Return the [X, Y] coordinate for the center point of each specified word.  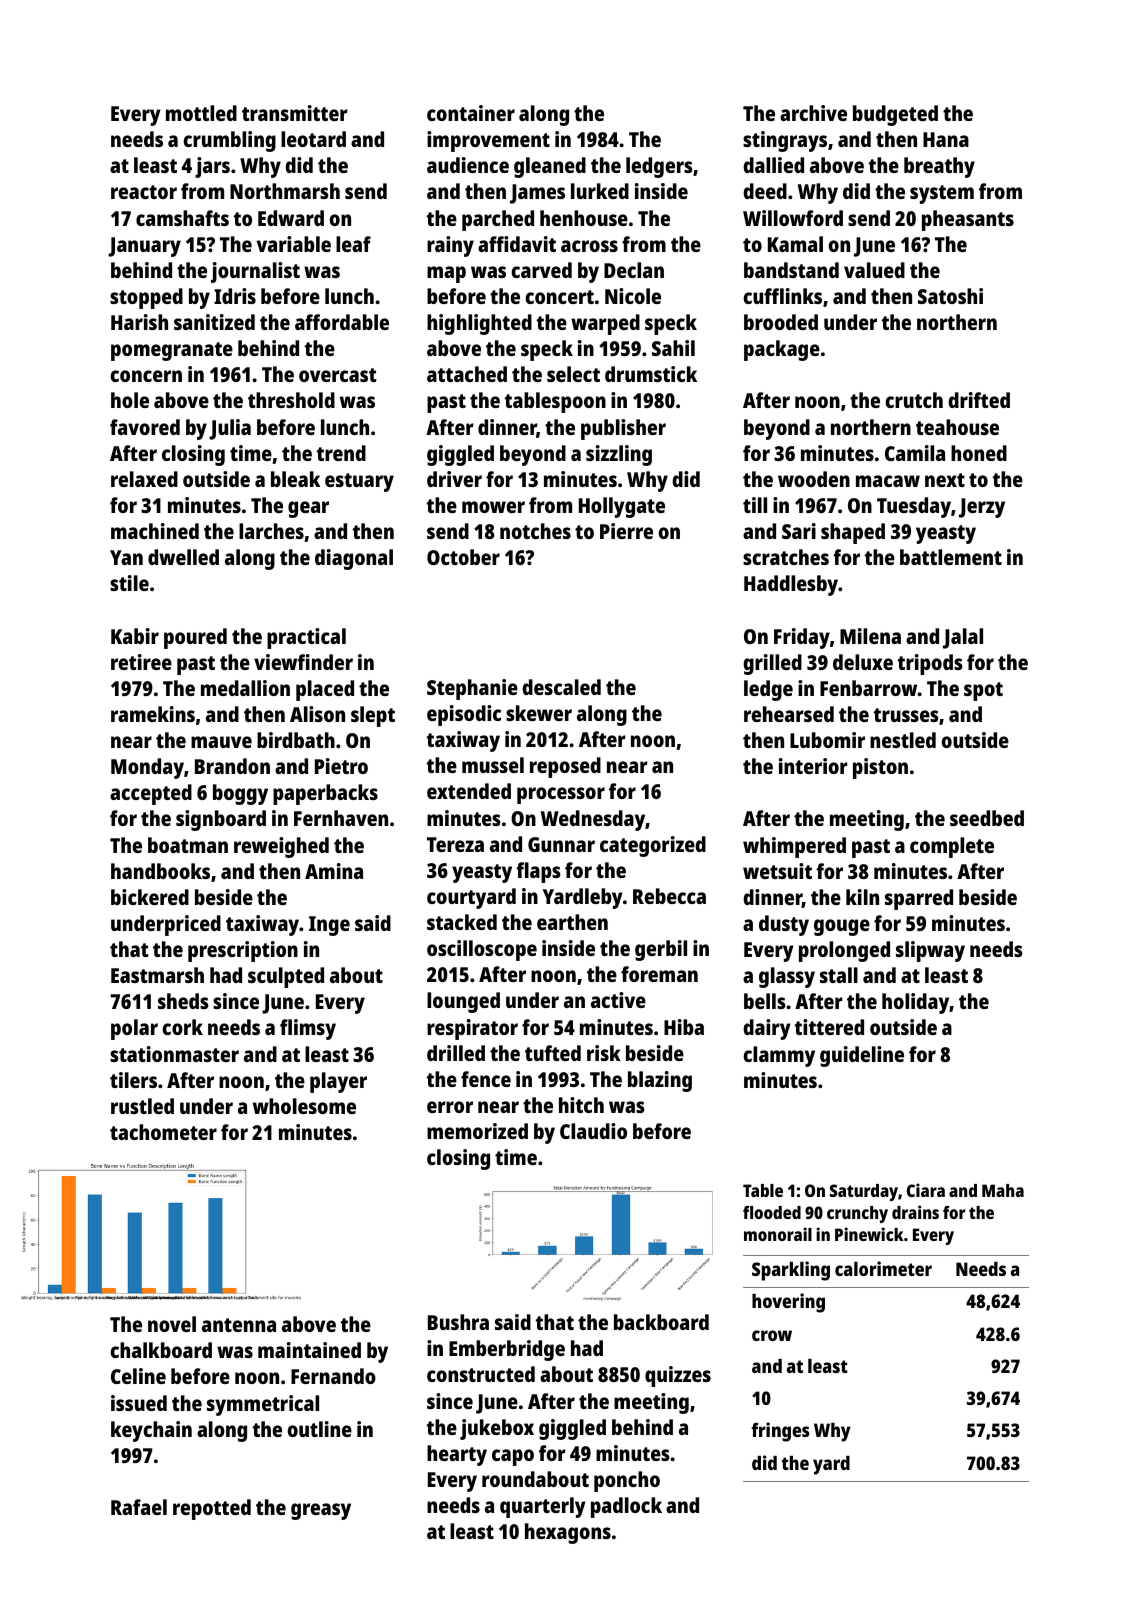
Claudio [593, 1131]
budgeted [895, 115]
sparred [919, 899]
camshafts [182, 218]
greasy [321, 1511]
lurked [600, 191]
